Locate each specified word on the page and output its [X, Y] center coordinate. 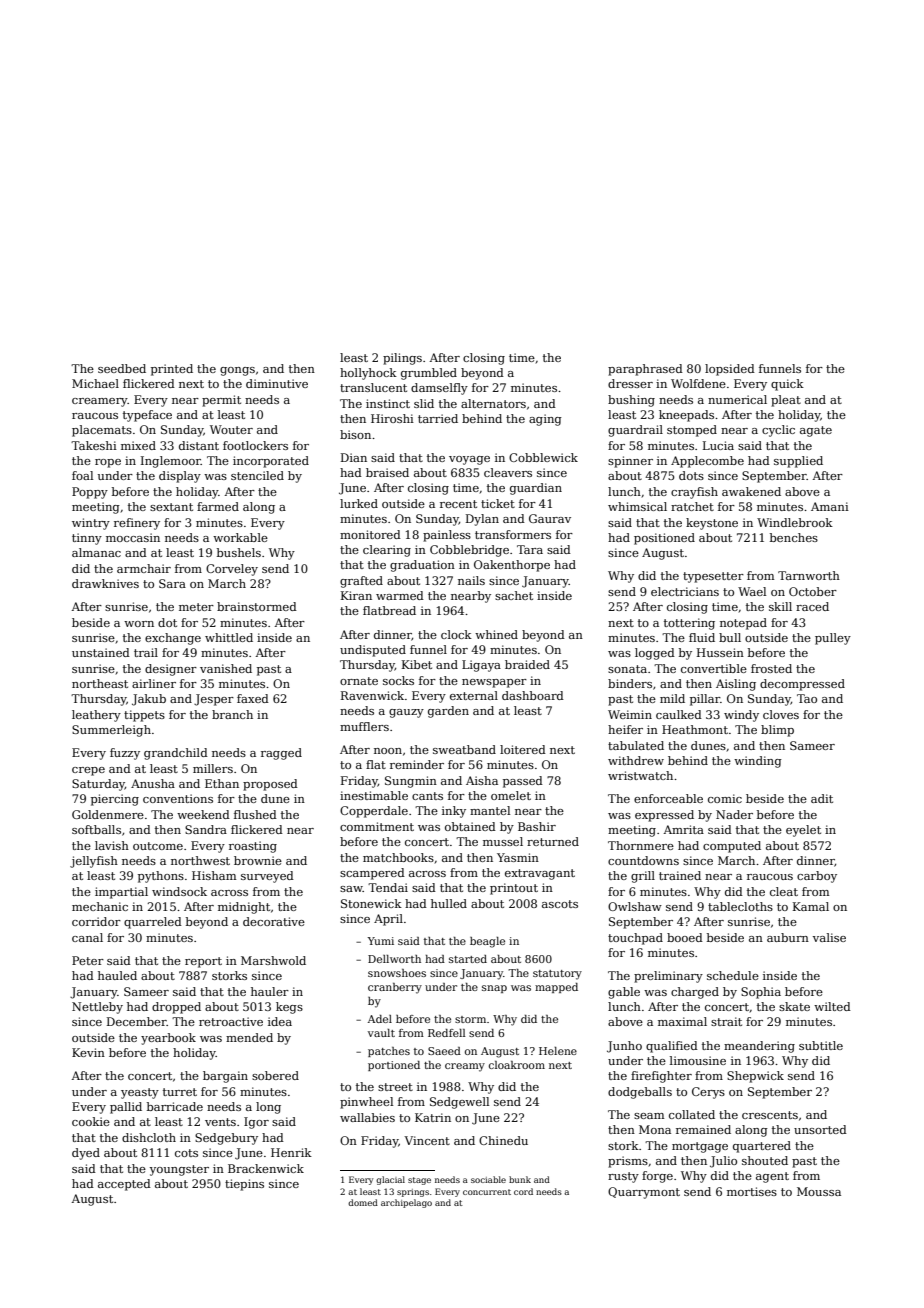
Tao [807, 698]
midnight [244, 908]
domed [363, 1202]
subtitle [821, 1045]
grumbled [429, 374]
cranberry [395, 988]
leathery [96, 716]
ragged [281, 754]
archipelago [406, 1203]
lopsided [730, 370]
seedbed [122, 368]
